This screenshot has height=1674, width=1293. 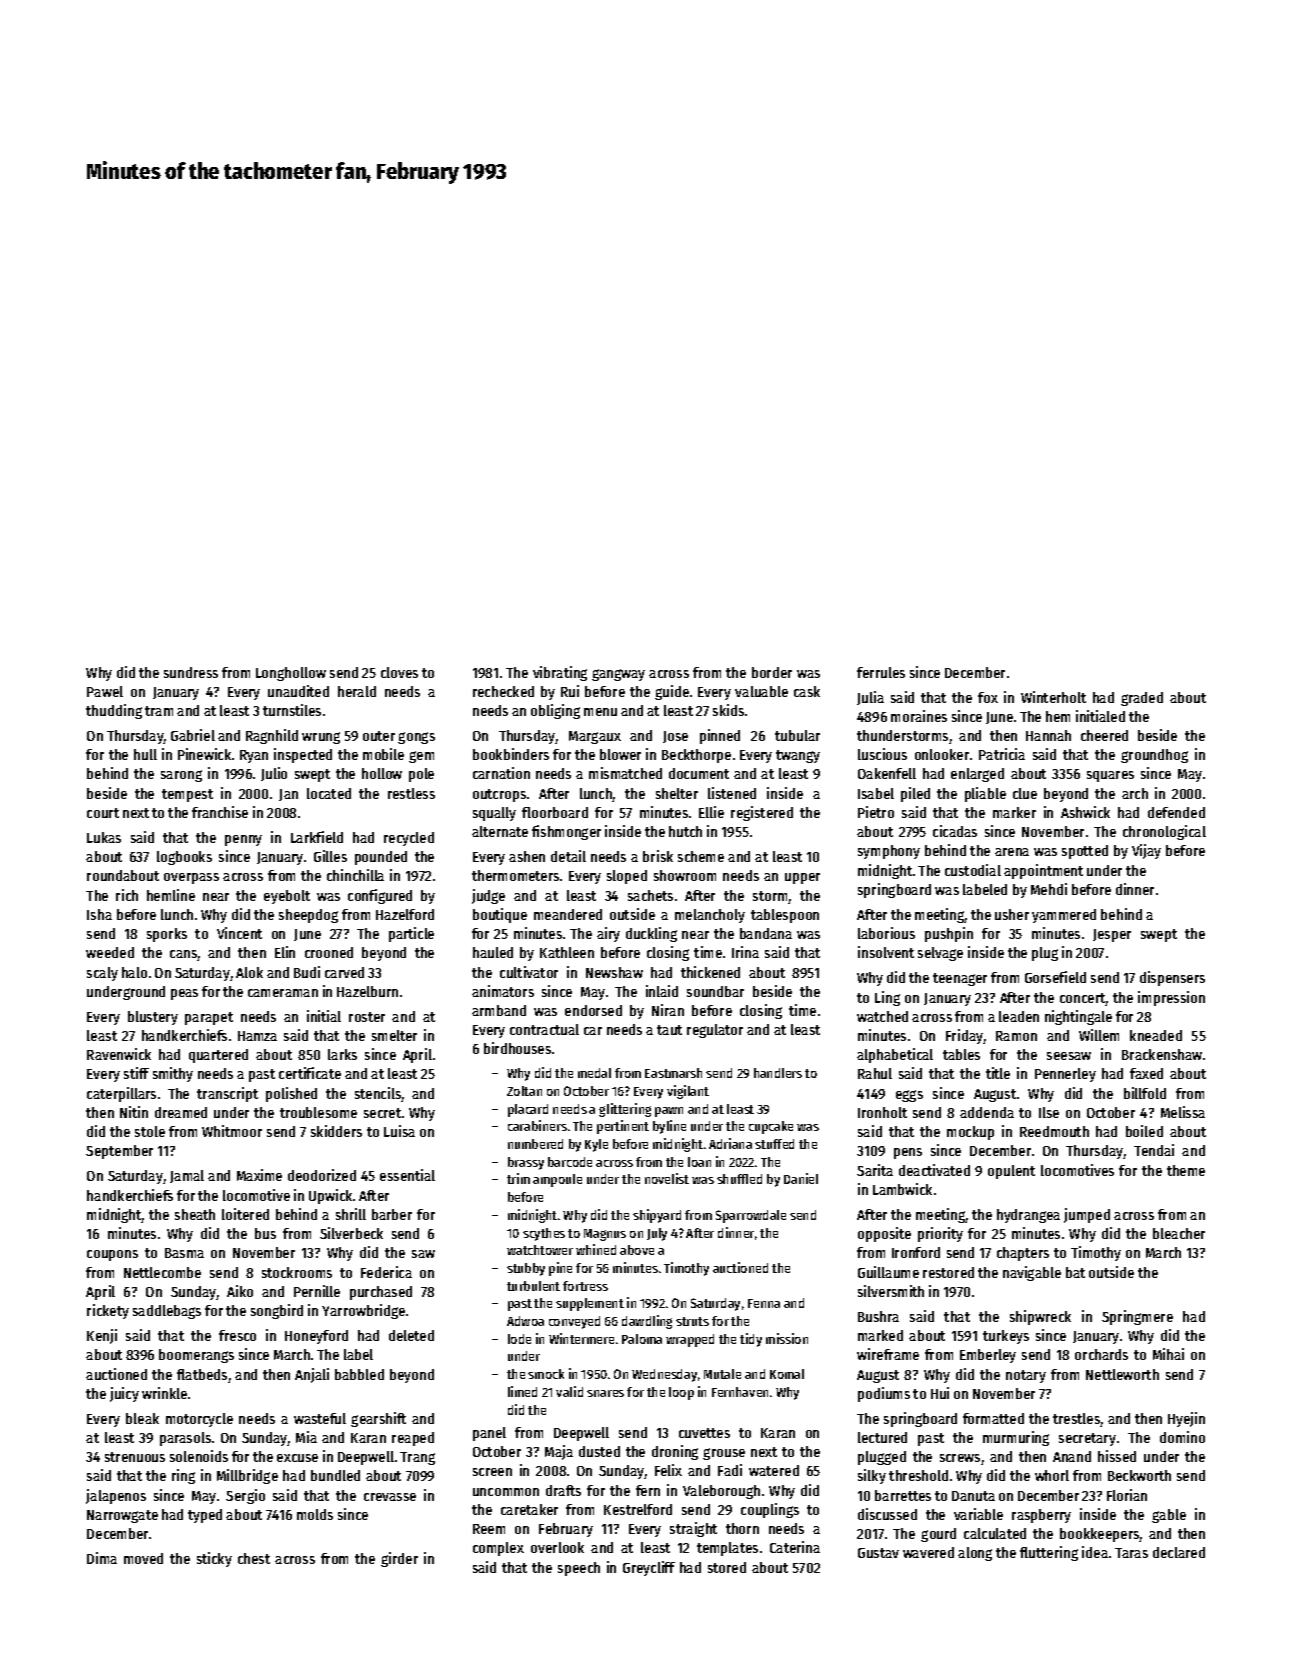 I want to click on hull, so click(x=145, y=754).
